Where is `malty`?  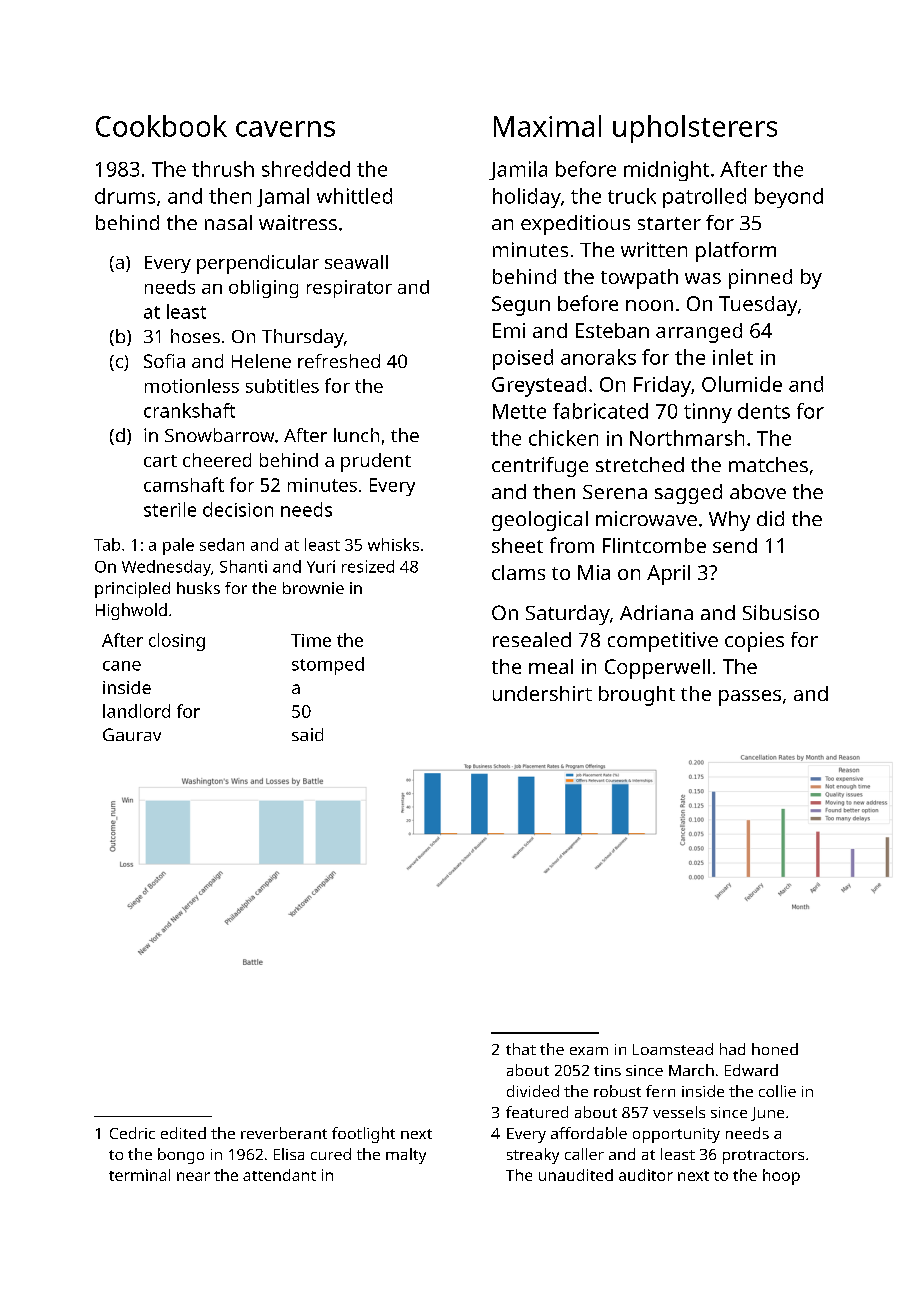 malty is located at coordinates (406, 1156).
